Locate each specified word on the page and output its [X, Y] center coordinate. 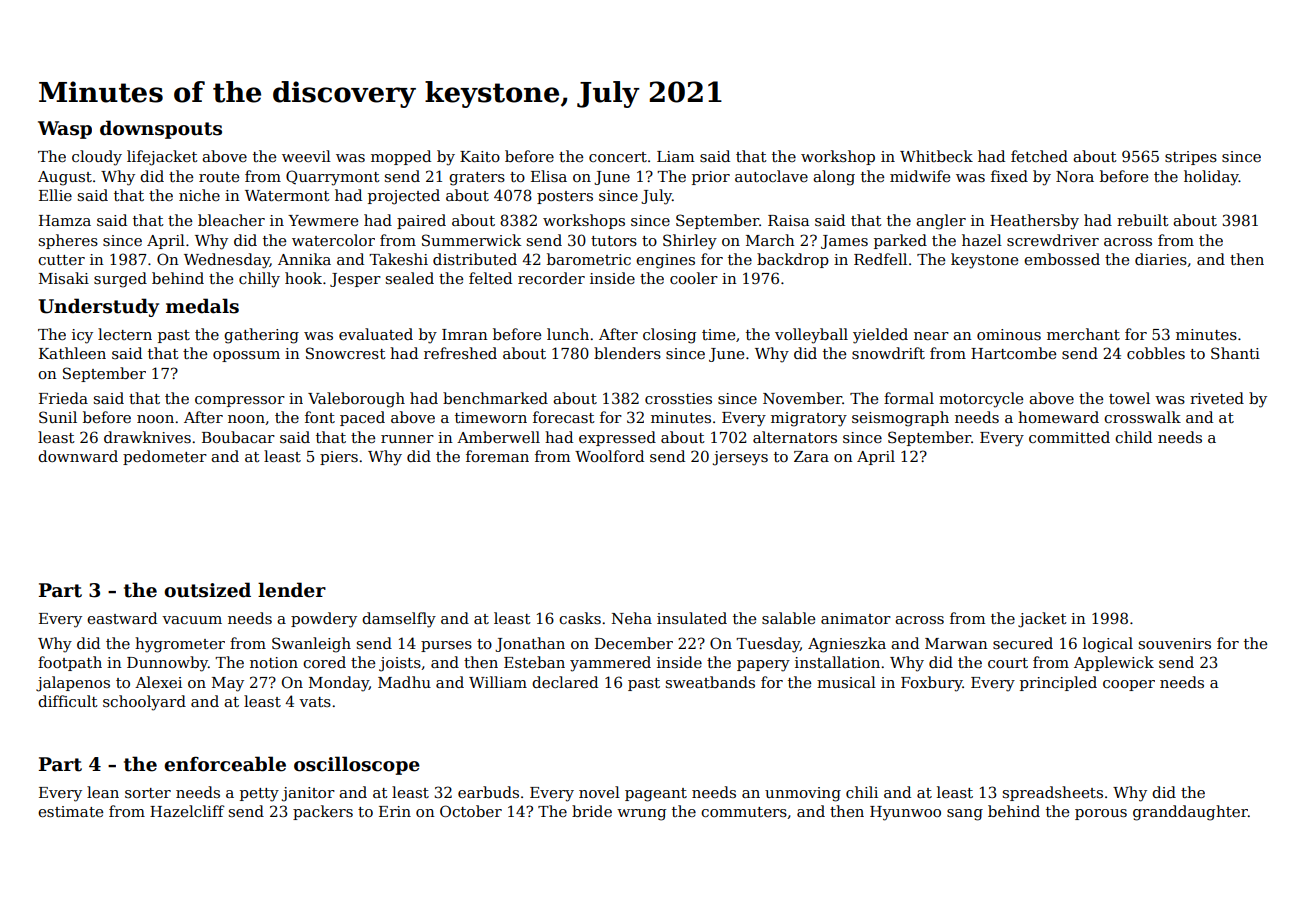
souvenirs [1175, 643]
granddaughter [1190, 813]
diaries [1161, 259]
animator [856, 618]
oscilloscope [357, 765]
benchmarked [495, 398]
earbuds [488, 792]
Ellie [55, 195]
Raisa [788, 220]
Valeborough [356, 400]
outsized [207, 590]
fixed [1009, 176]
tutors [614, 241]
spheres [68, 241]
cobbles [1156, 353]
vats [315, 702]
